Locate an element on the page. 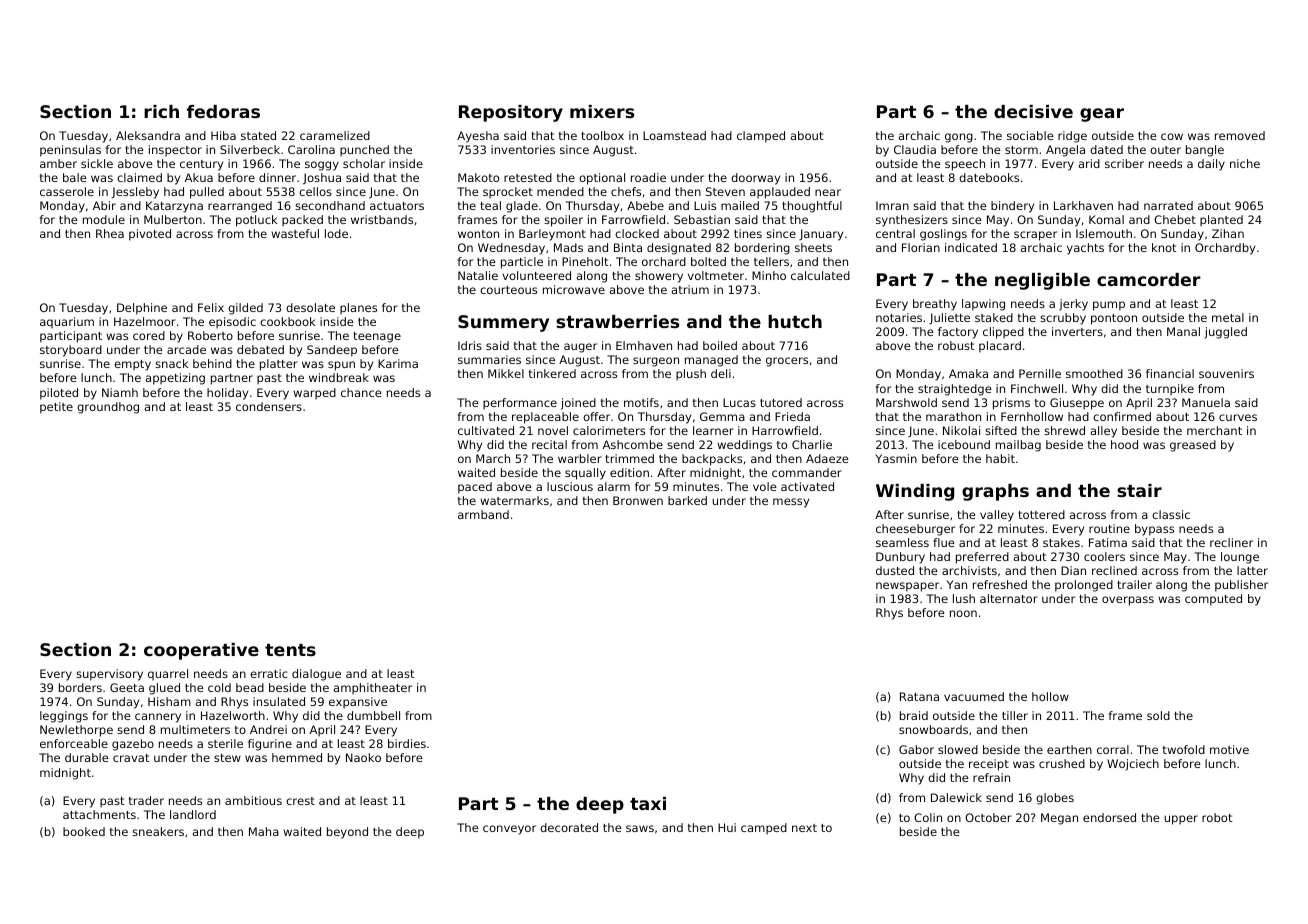 Image resolution: width=1308 pixels, height=924 pixels. decisive is located at coordinates (1033, 111).
